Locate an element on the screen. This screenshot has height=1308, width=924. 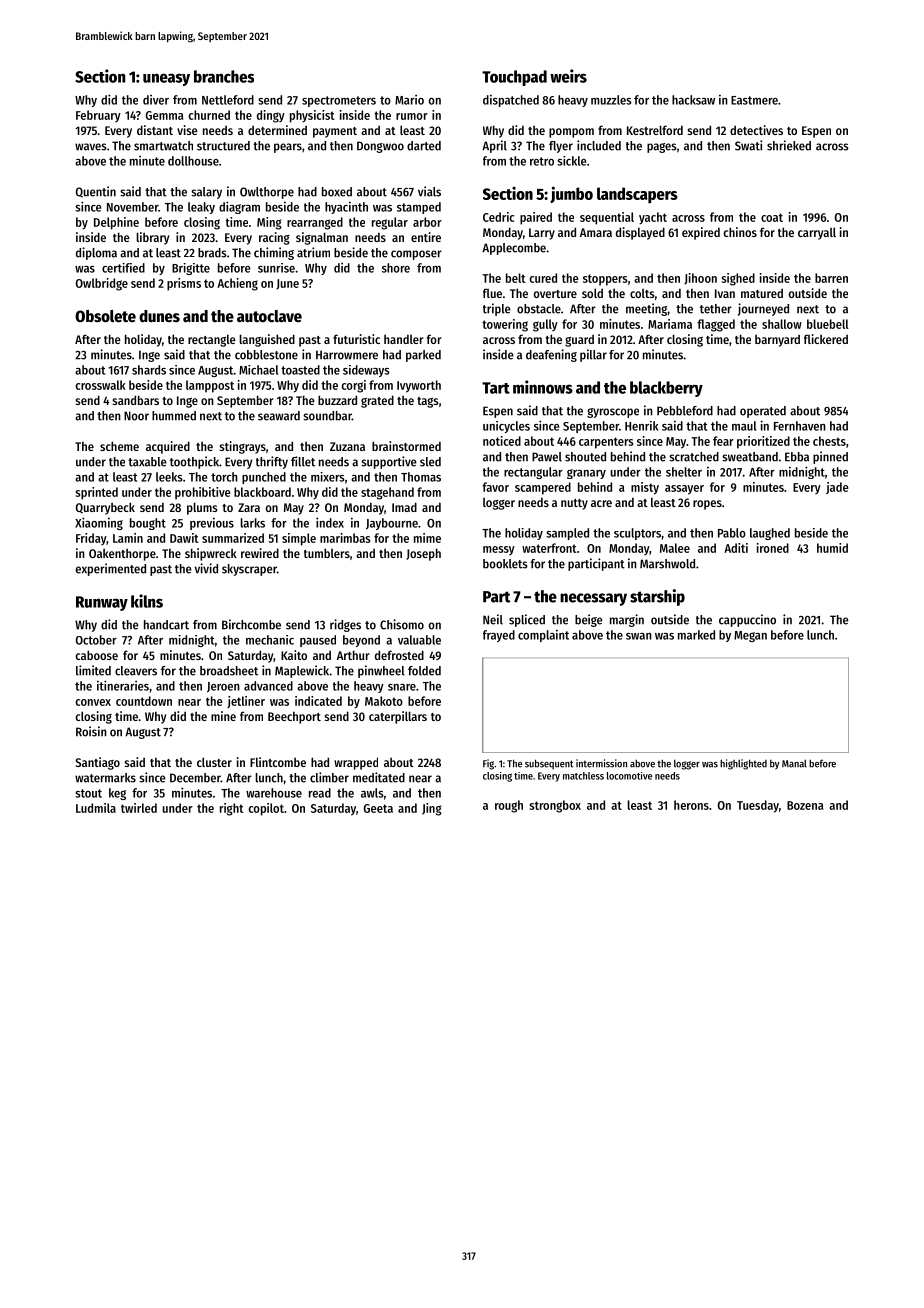
Joseph is located at coordinates (423, 554).
